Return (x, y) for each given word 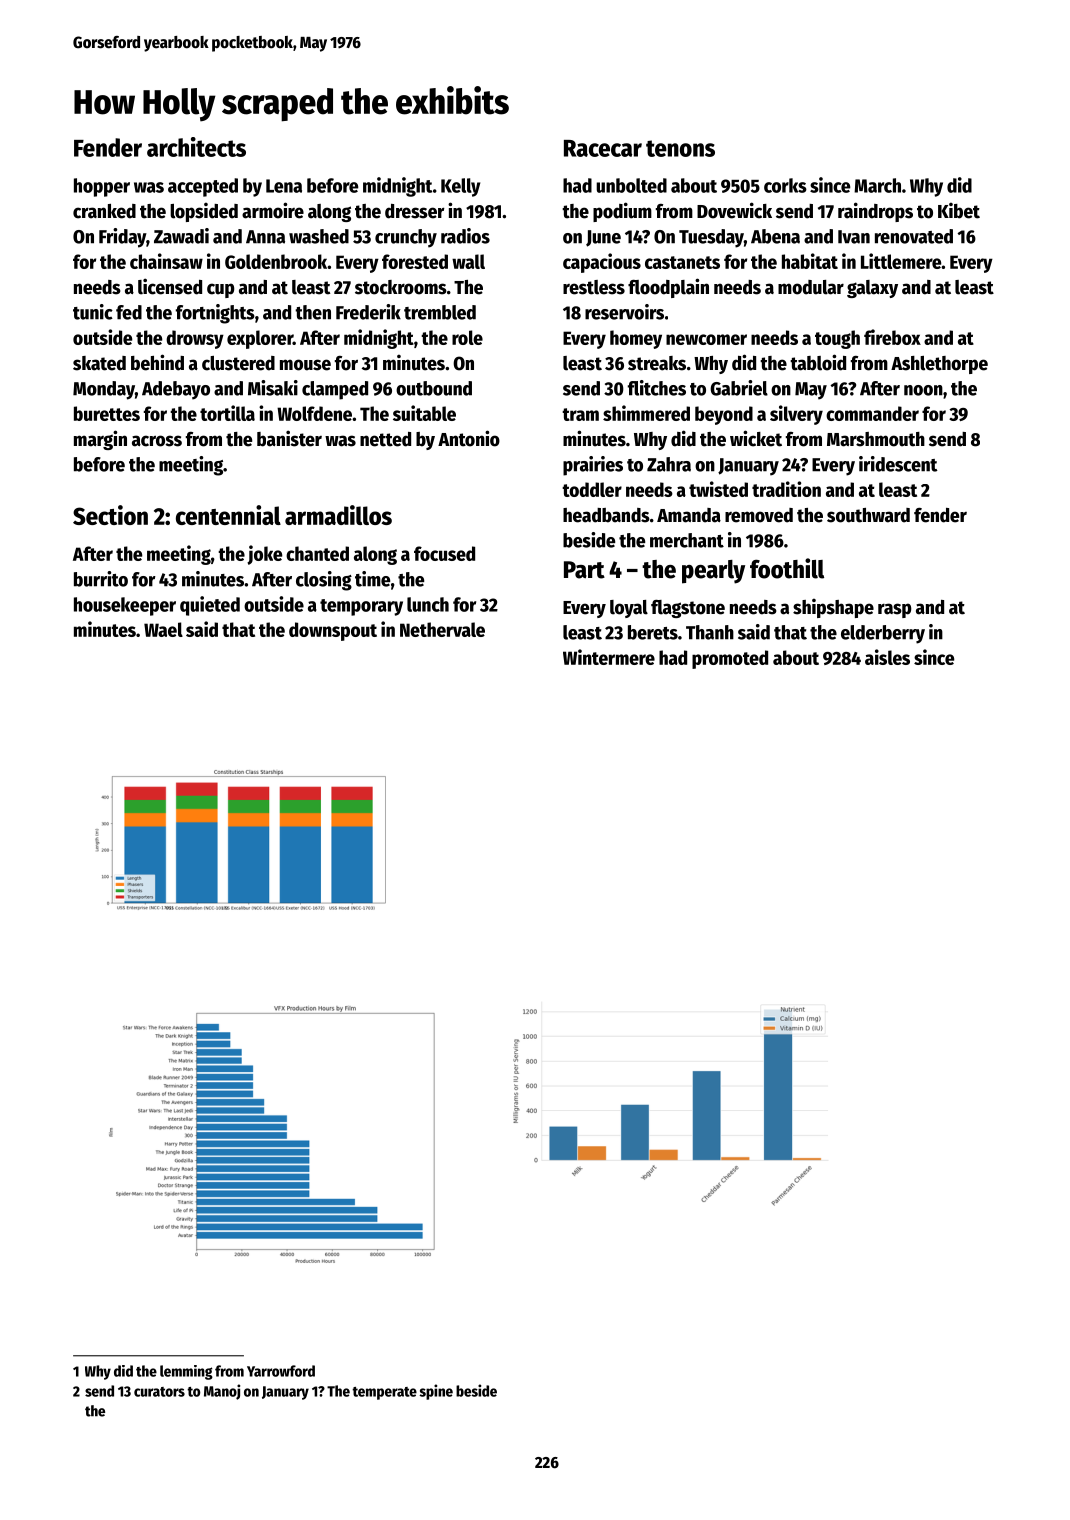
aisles (887, 657)
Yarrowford (281, 1371)
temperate (384, 1393)
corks (785, 185)
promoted (730, 659)
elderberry (883, 634)
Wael (163, 629)
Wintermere (609, 657)
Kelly (460, 187)
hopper (102, 187)
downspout (333, 631)
